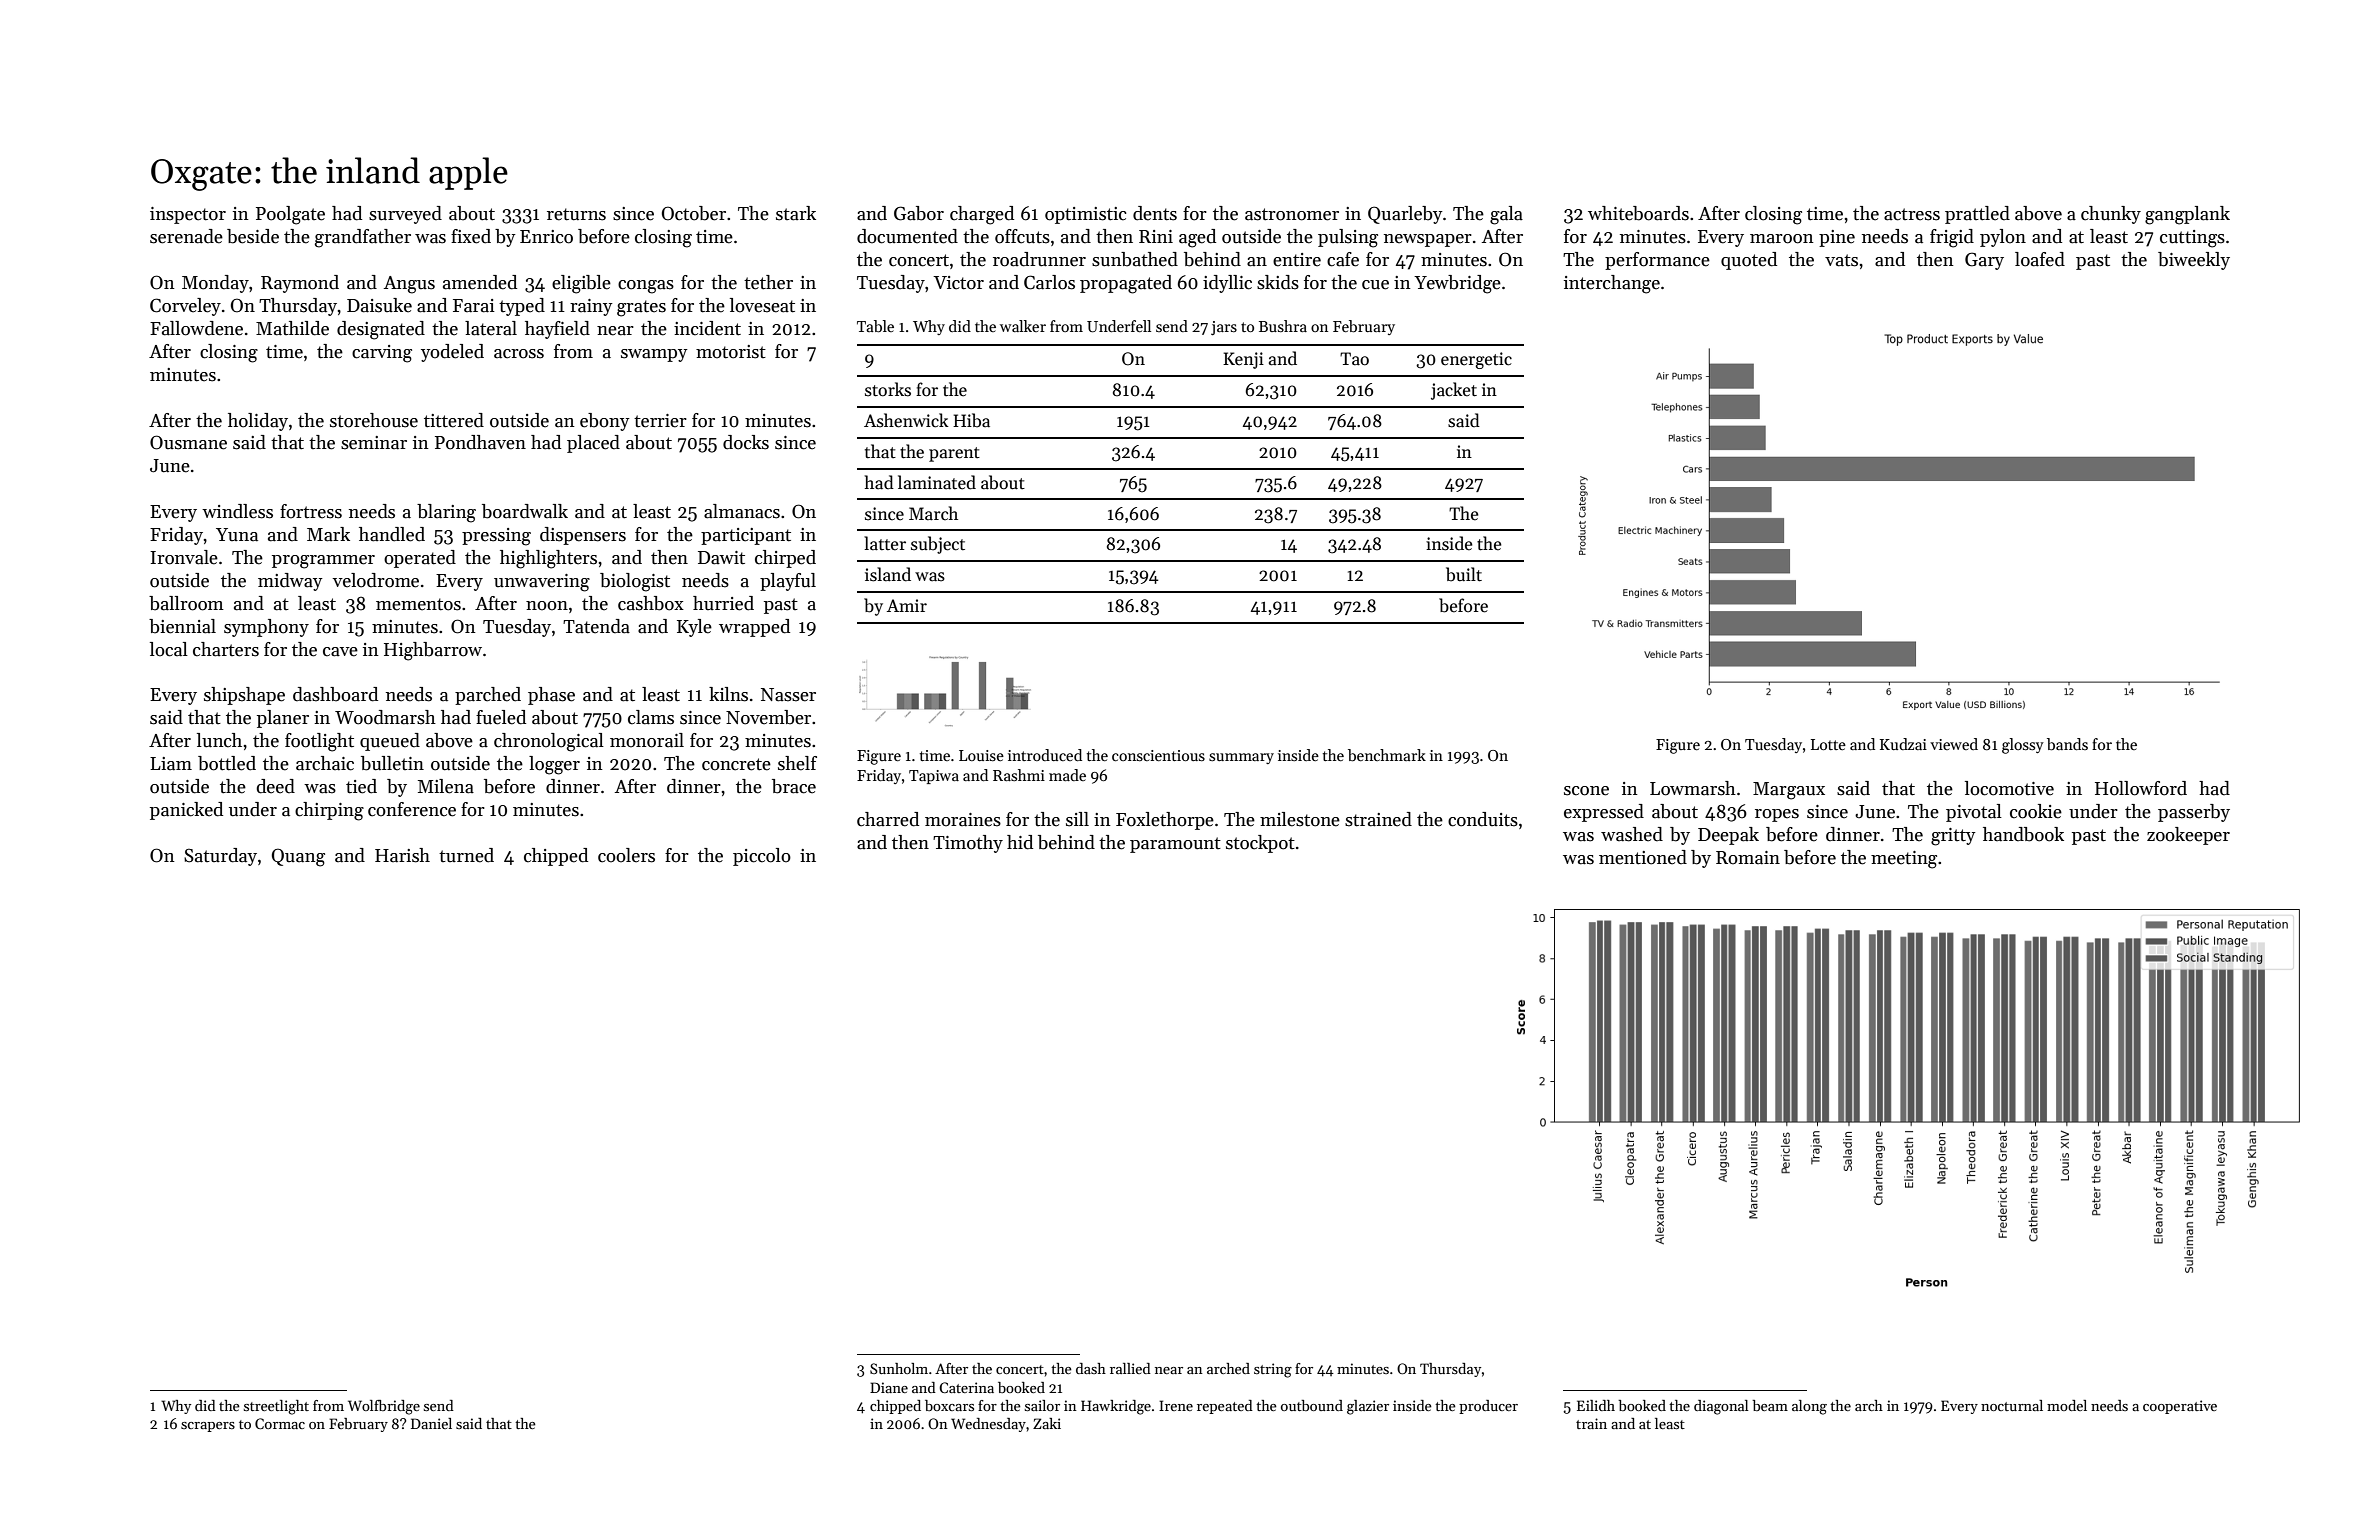 The width and height of the page is (2380, 1540). Describe the element at coordinates (549, 742) in the page. I see `chronological` at that location.
